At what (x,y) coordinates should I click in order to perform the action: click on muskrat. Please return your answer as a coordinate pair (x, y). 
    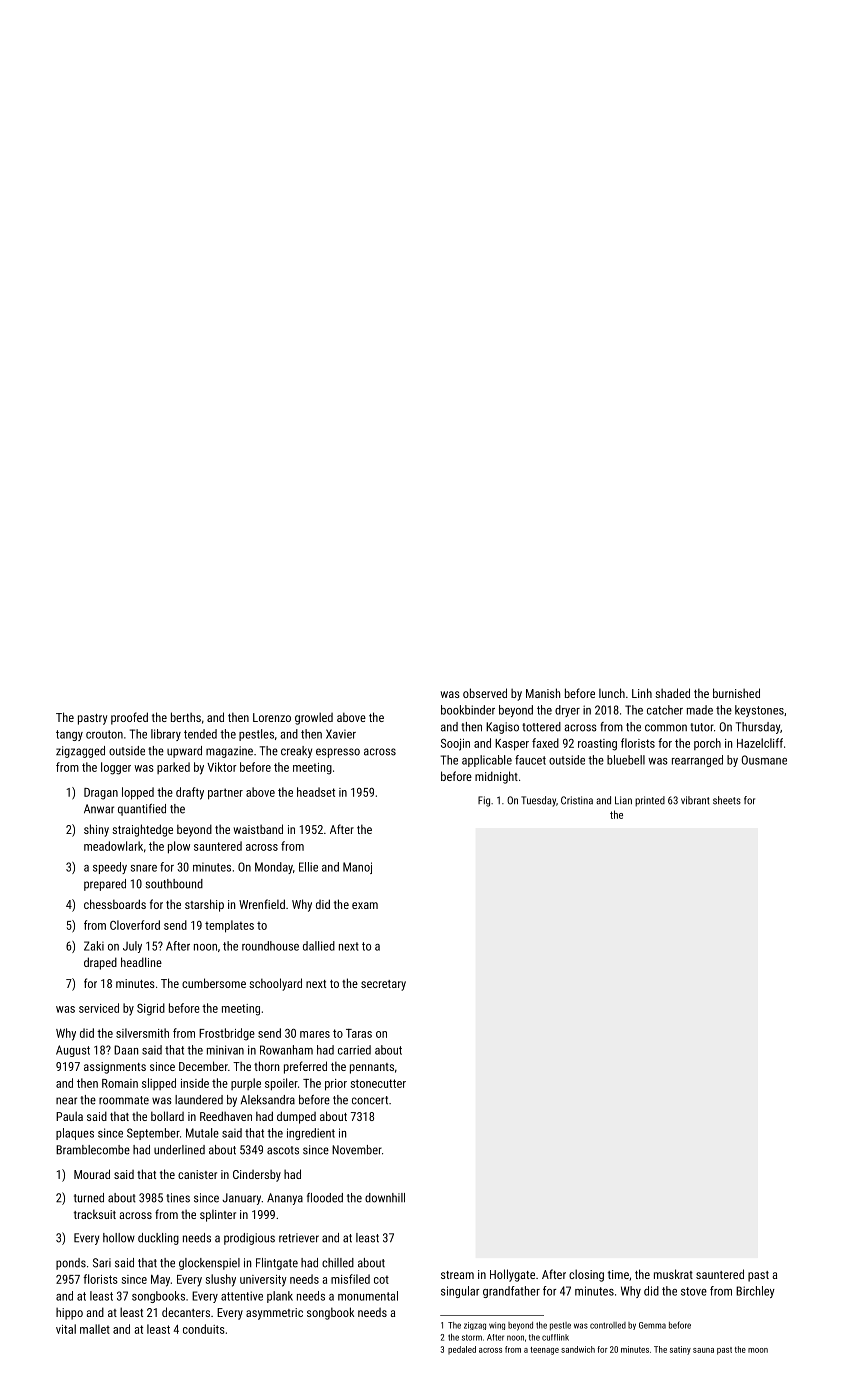
    Looking at the image, I should click on (673, 1274).
